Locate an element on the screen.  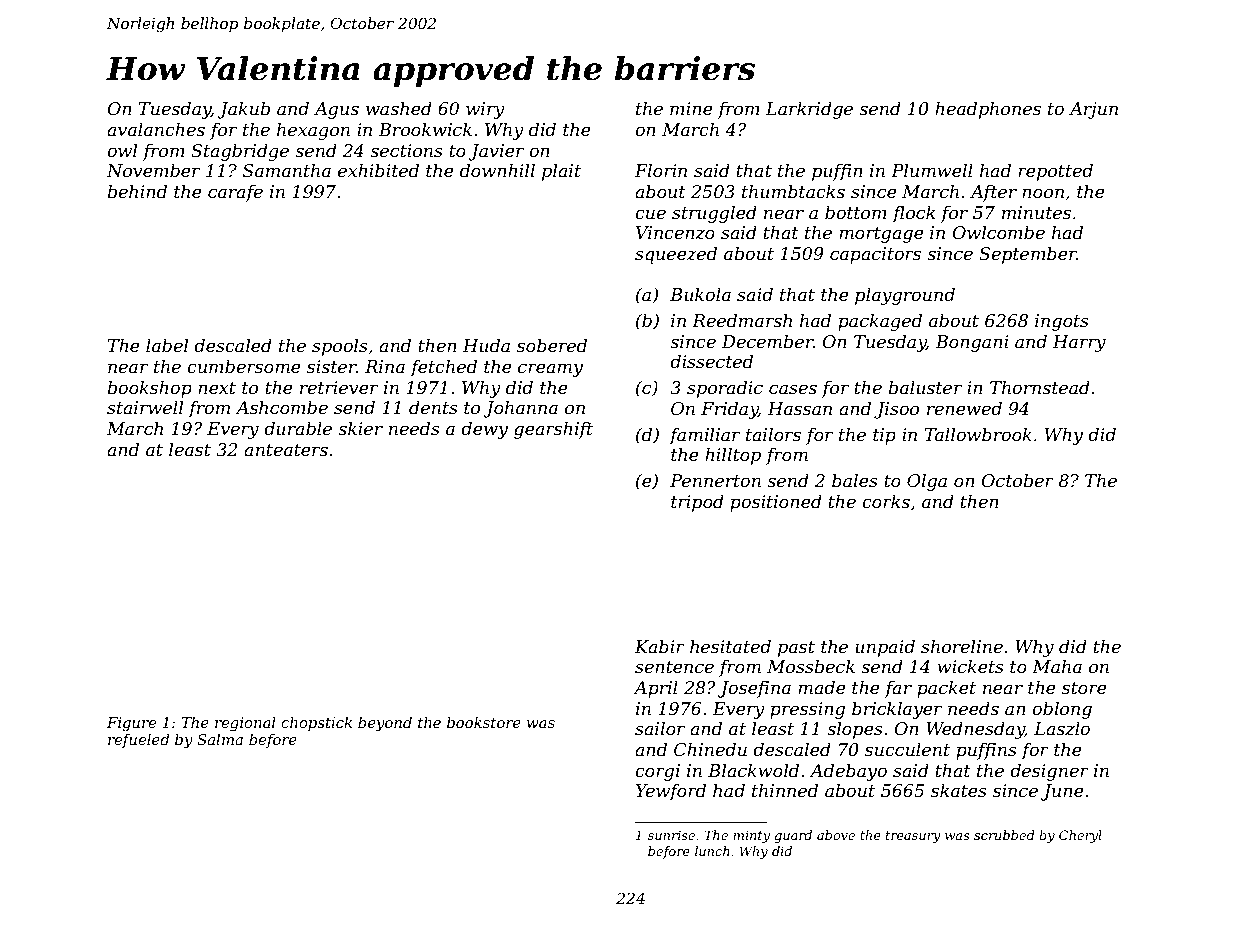
mine is located at coordinates (691, 108).
